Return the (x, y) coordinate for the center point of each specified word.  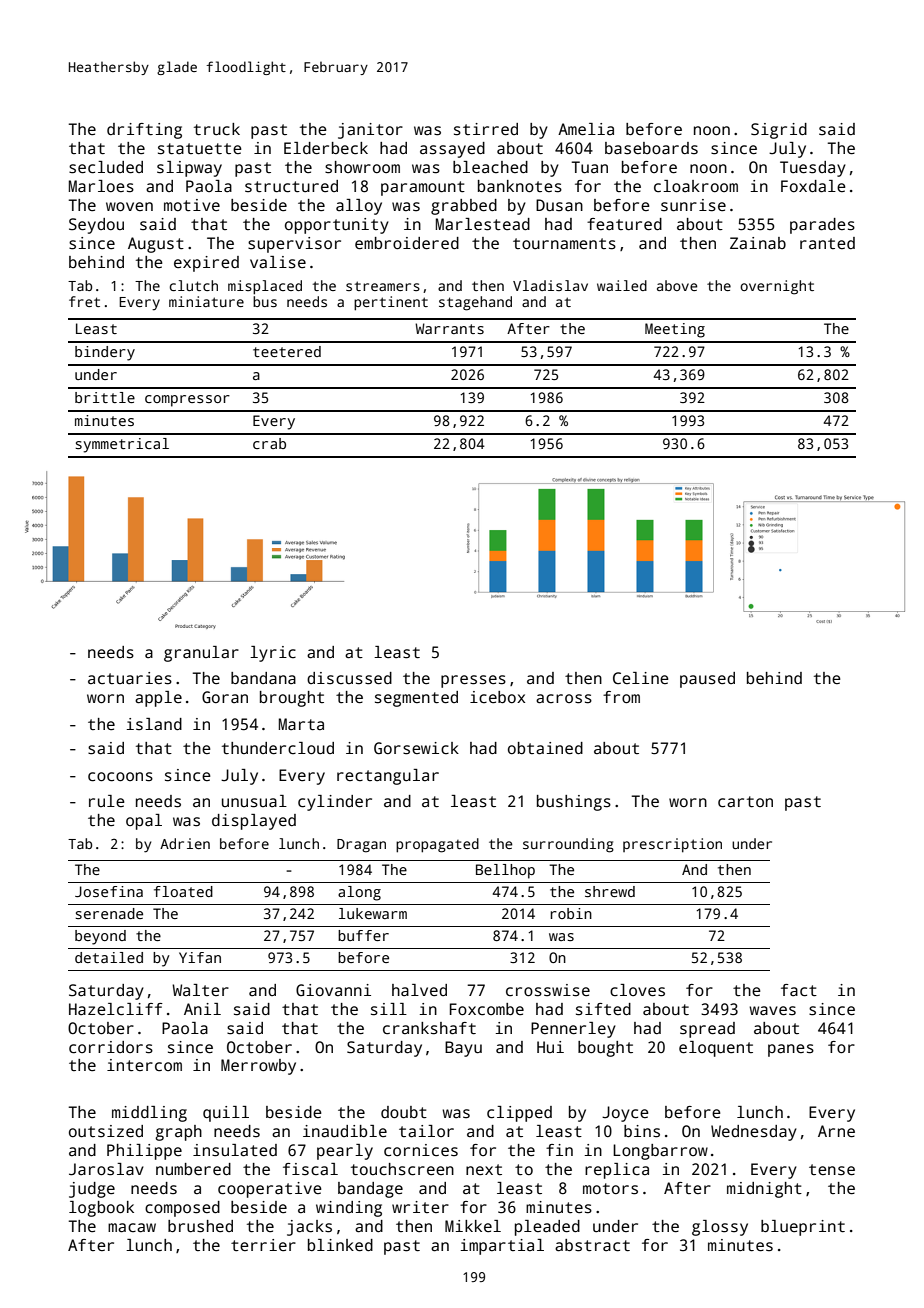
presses (473, 681)
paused (707, 680)
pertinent (391, 303)
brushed (200, 1226)
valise (278, 262)
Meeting (675, 330)
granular (201, 654)
